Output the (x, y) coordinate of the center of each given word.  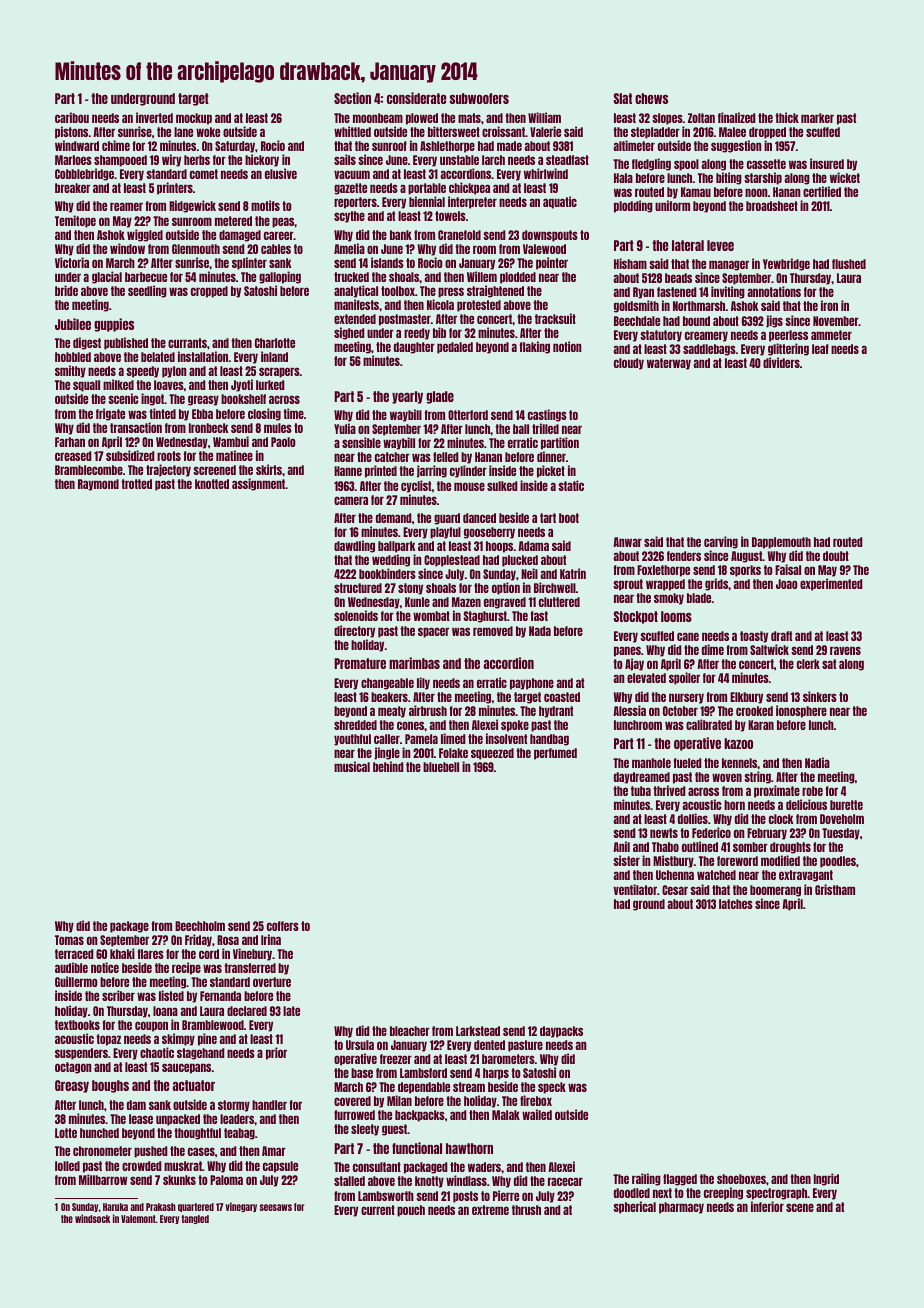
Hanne (348, 471)
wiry (171, 160)
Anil (621, 846)
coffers (283, 926)
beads (678, 278)
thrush (526, 1210)
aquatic (560, 202)
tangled (195, 1219)
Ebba (202, 414)
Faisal (788, 569)
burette (846, 805)
